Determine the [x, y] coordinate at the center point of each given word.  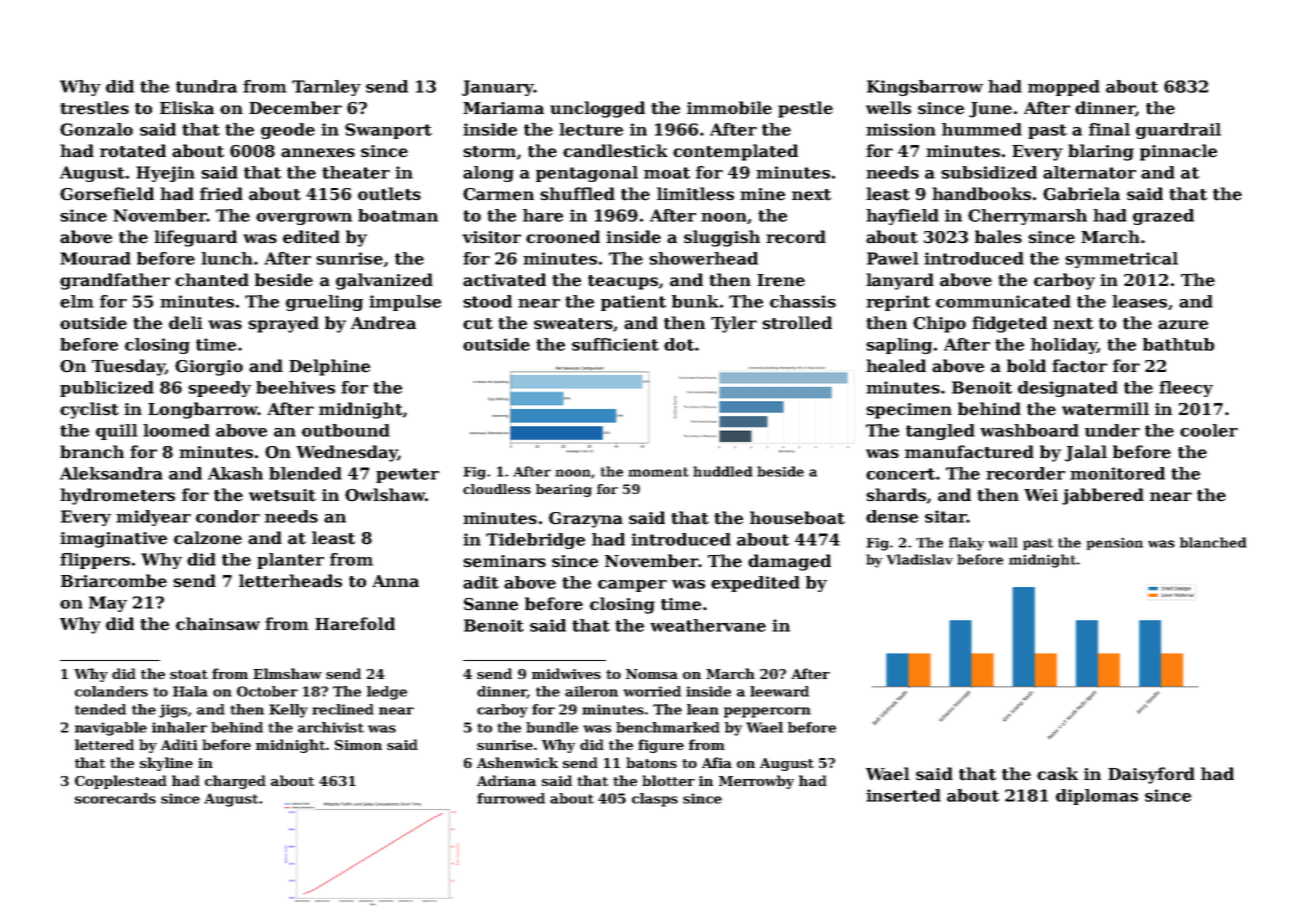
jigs [173, 711]
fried [221, 194]
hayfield [902, 217]
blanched [1213, 542]
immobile [729, 108]
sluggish [722, 238]
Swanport [388, 131]
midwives [566, 673]
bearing [564, 490]
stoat [189, 674]
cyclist [89, 410]
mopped [1064, 88]
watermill [1105, 409]
